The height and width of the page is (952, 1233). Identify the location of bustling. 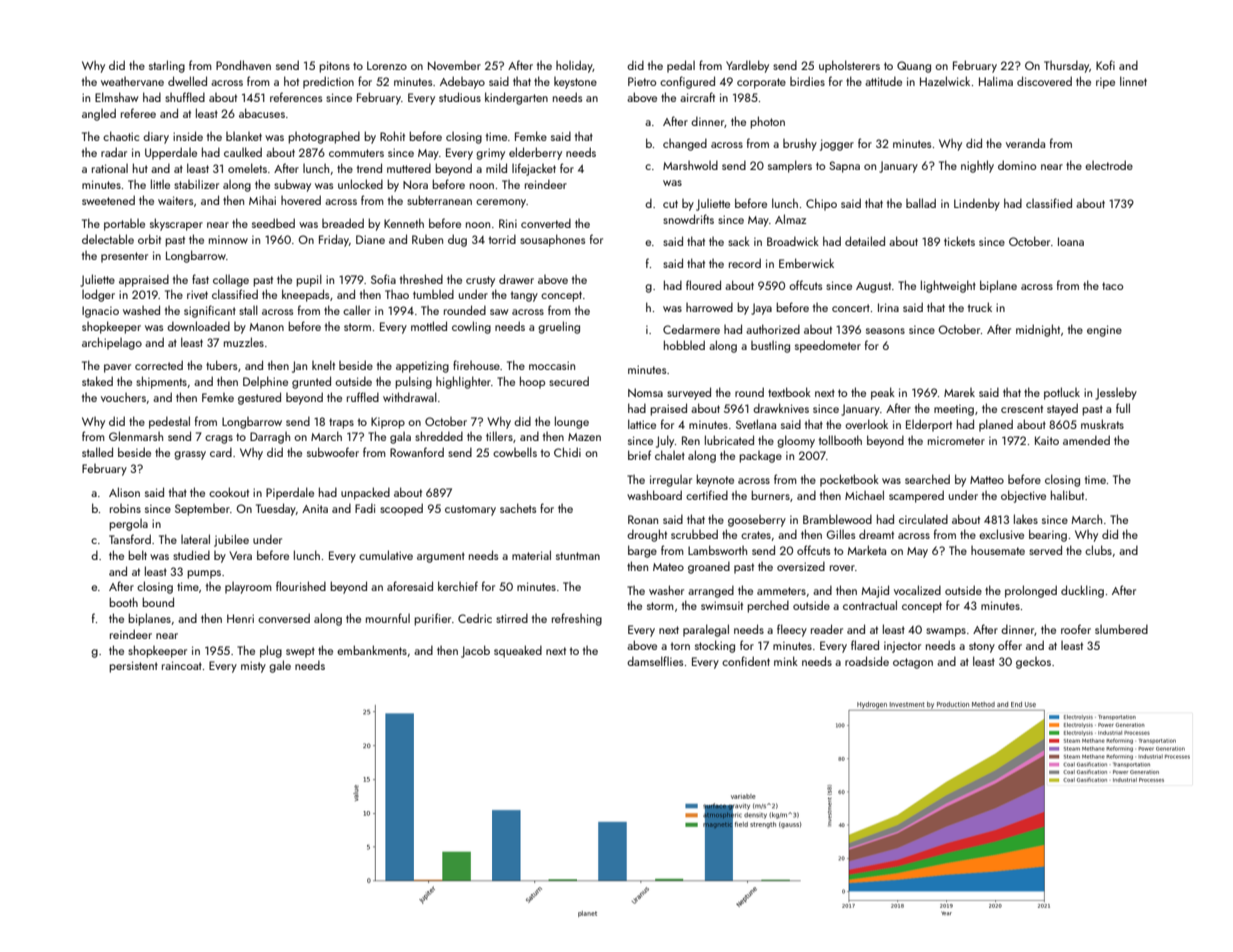
(770, 347).
